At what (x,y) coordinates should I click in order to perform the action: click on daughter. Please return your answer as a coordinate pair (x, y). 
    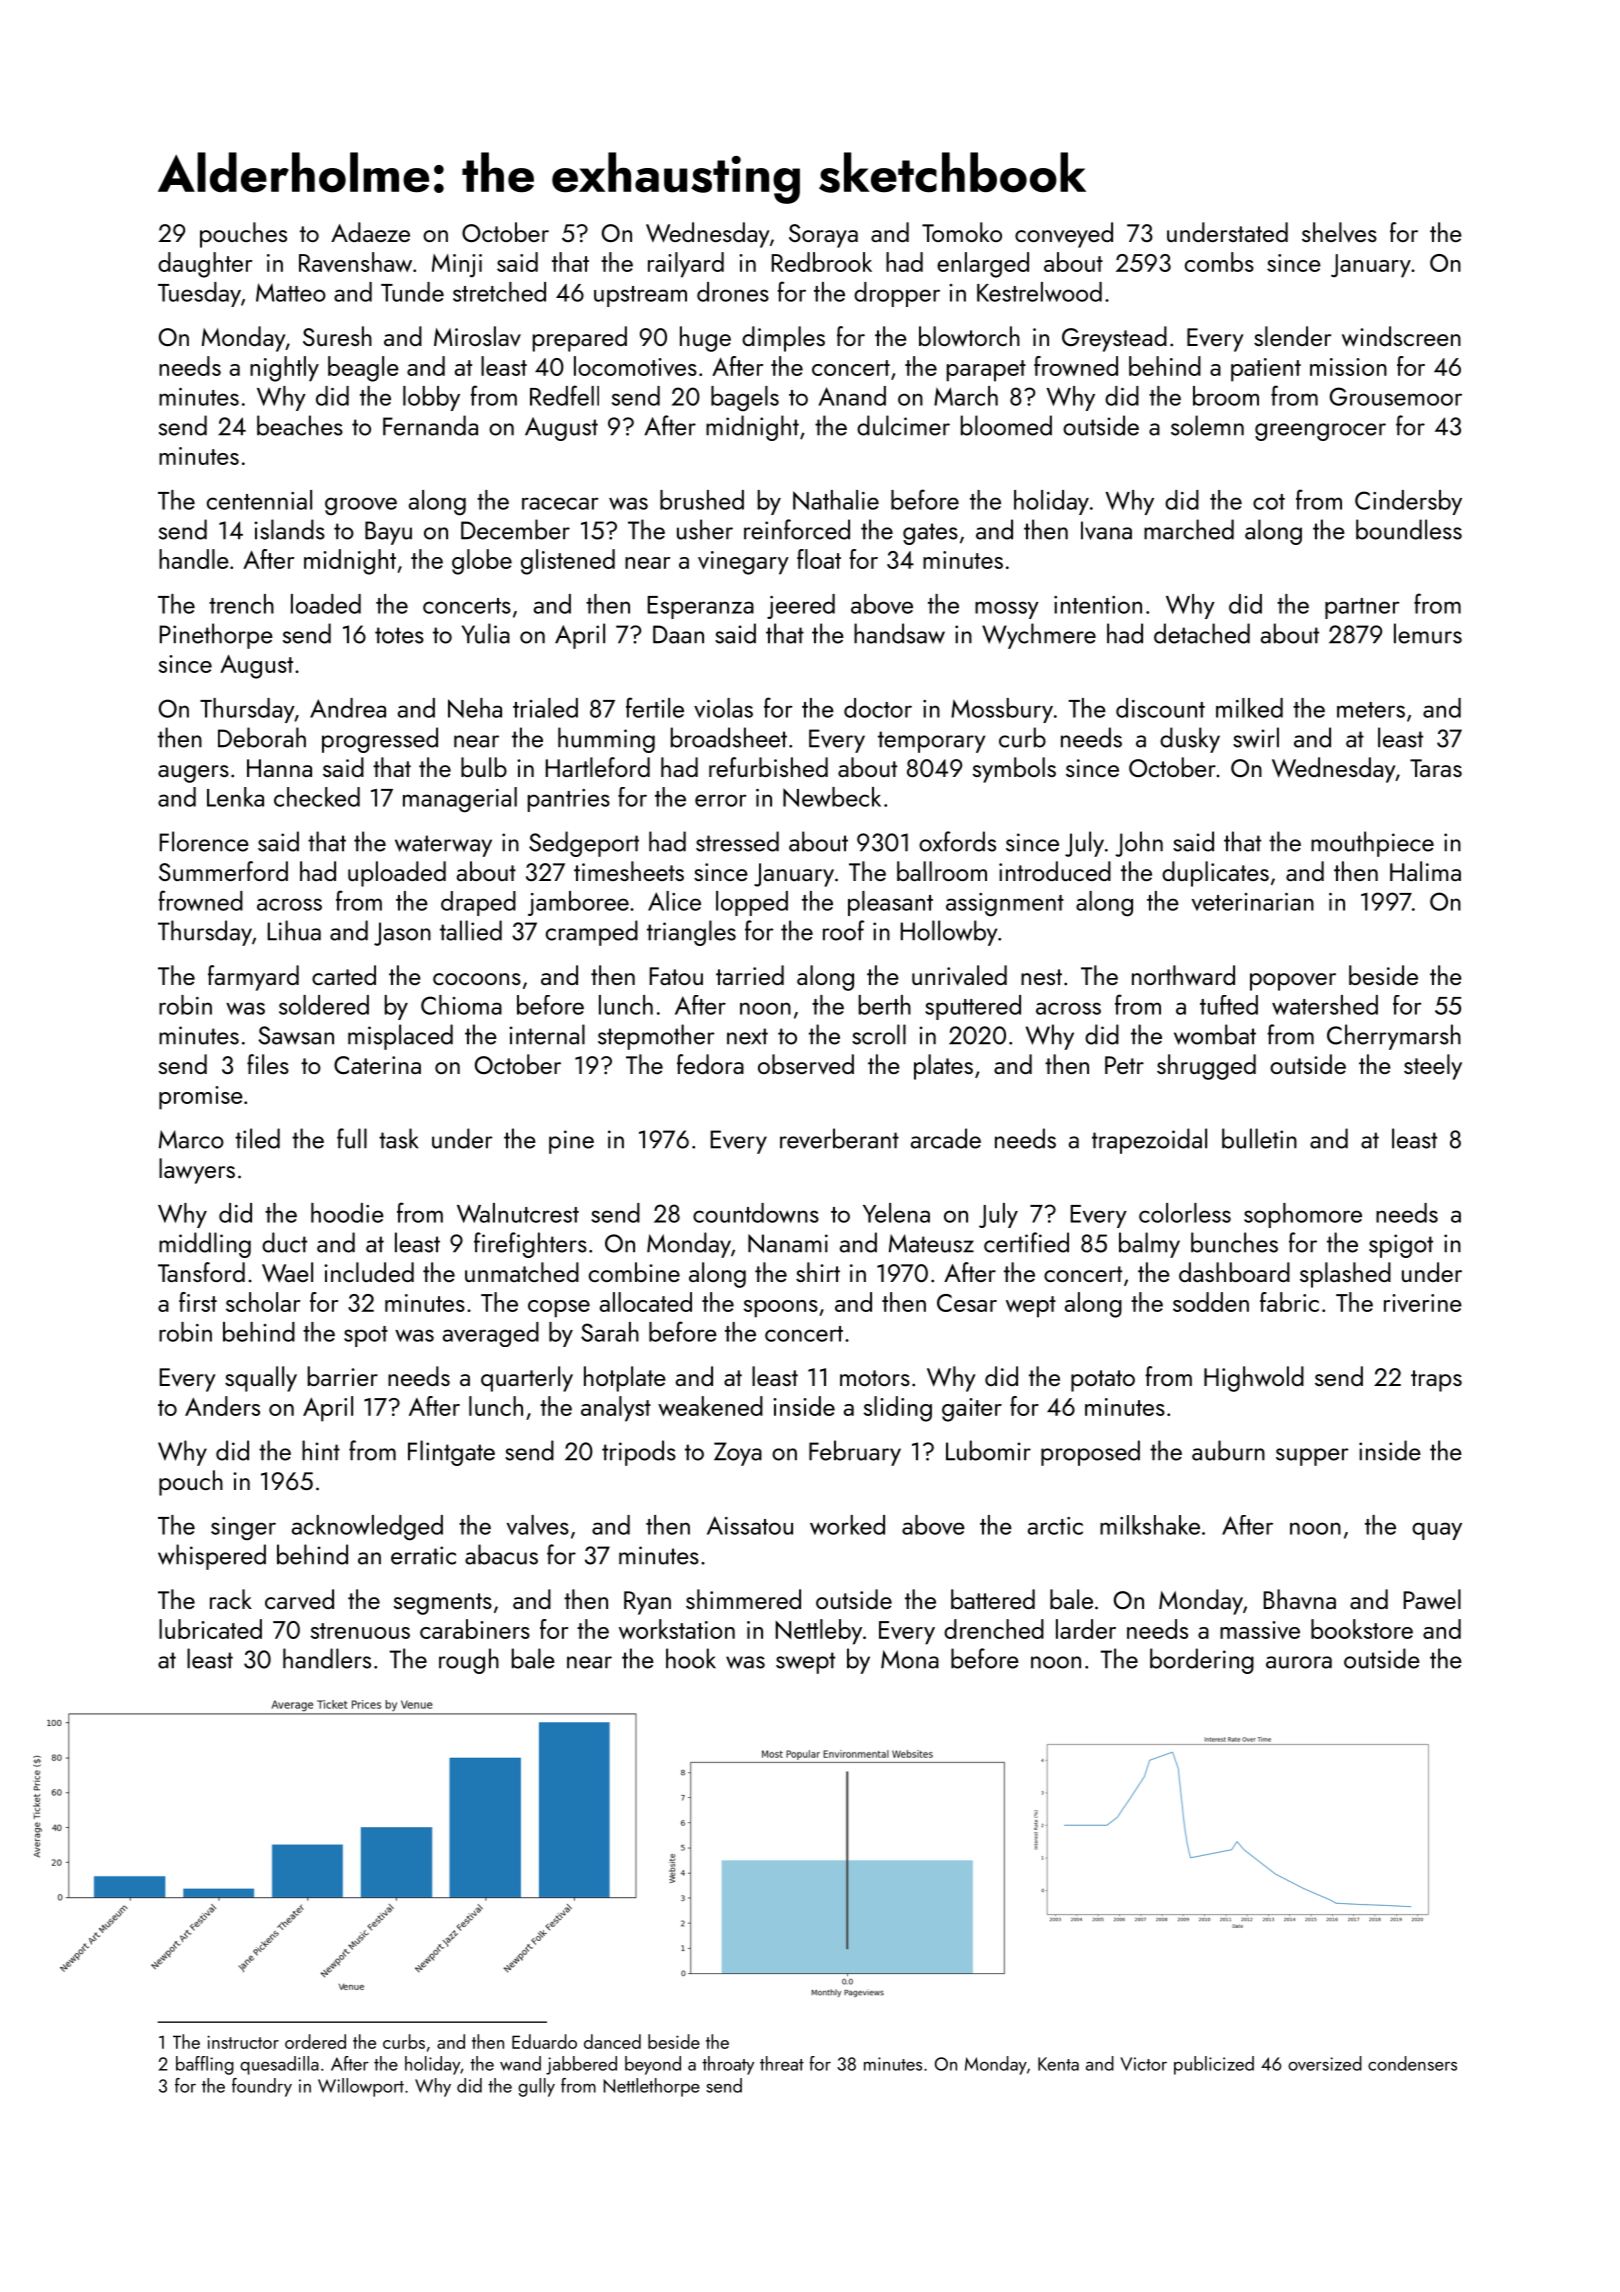
    Looking at the image, I should click on (205, 265).
